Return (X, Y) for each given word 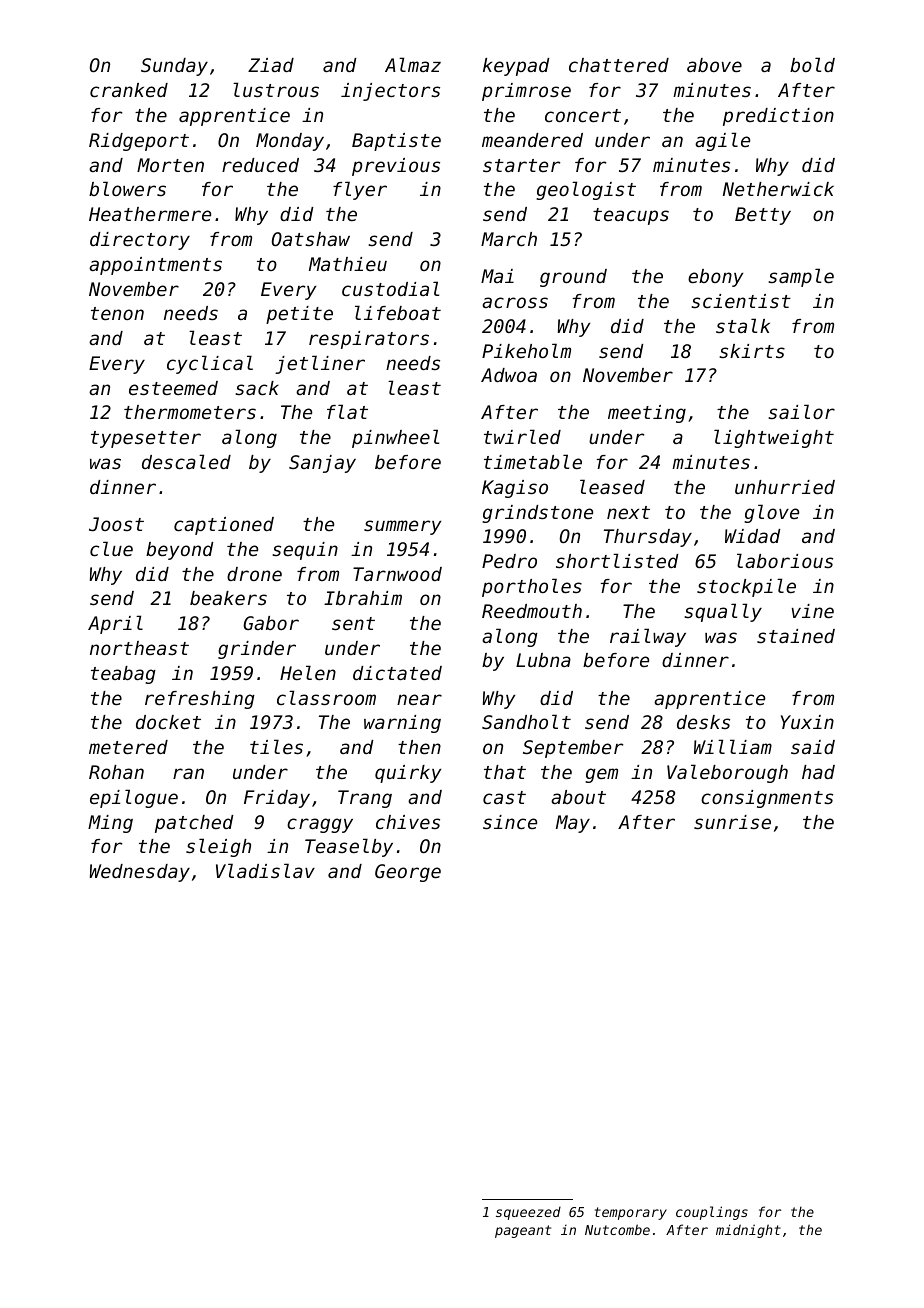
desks (703, 722)
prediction (778, 117)
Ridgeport (139, 142)
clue (111, 548)
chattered (619, 65)
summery (402, 527)
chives (408, 822)
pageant (523, 1231)
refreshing (200, 700)
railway (648, 637)
